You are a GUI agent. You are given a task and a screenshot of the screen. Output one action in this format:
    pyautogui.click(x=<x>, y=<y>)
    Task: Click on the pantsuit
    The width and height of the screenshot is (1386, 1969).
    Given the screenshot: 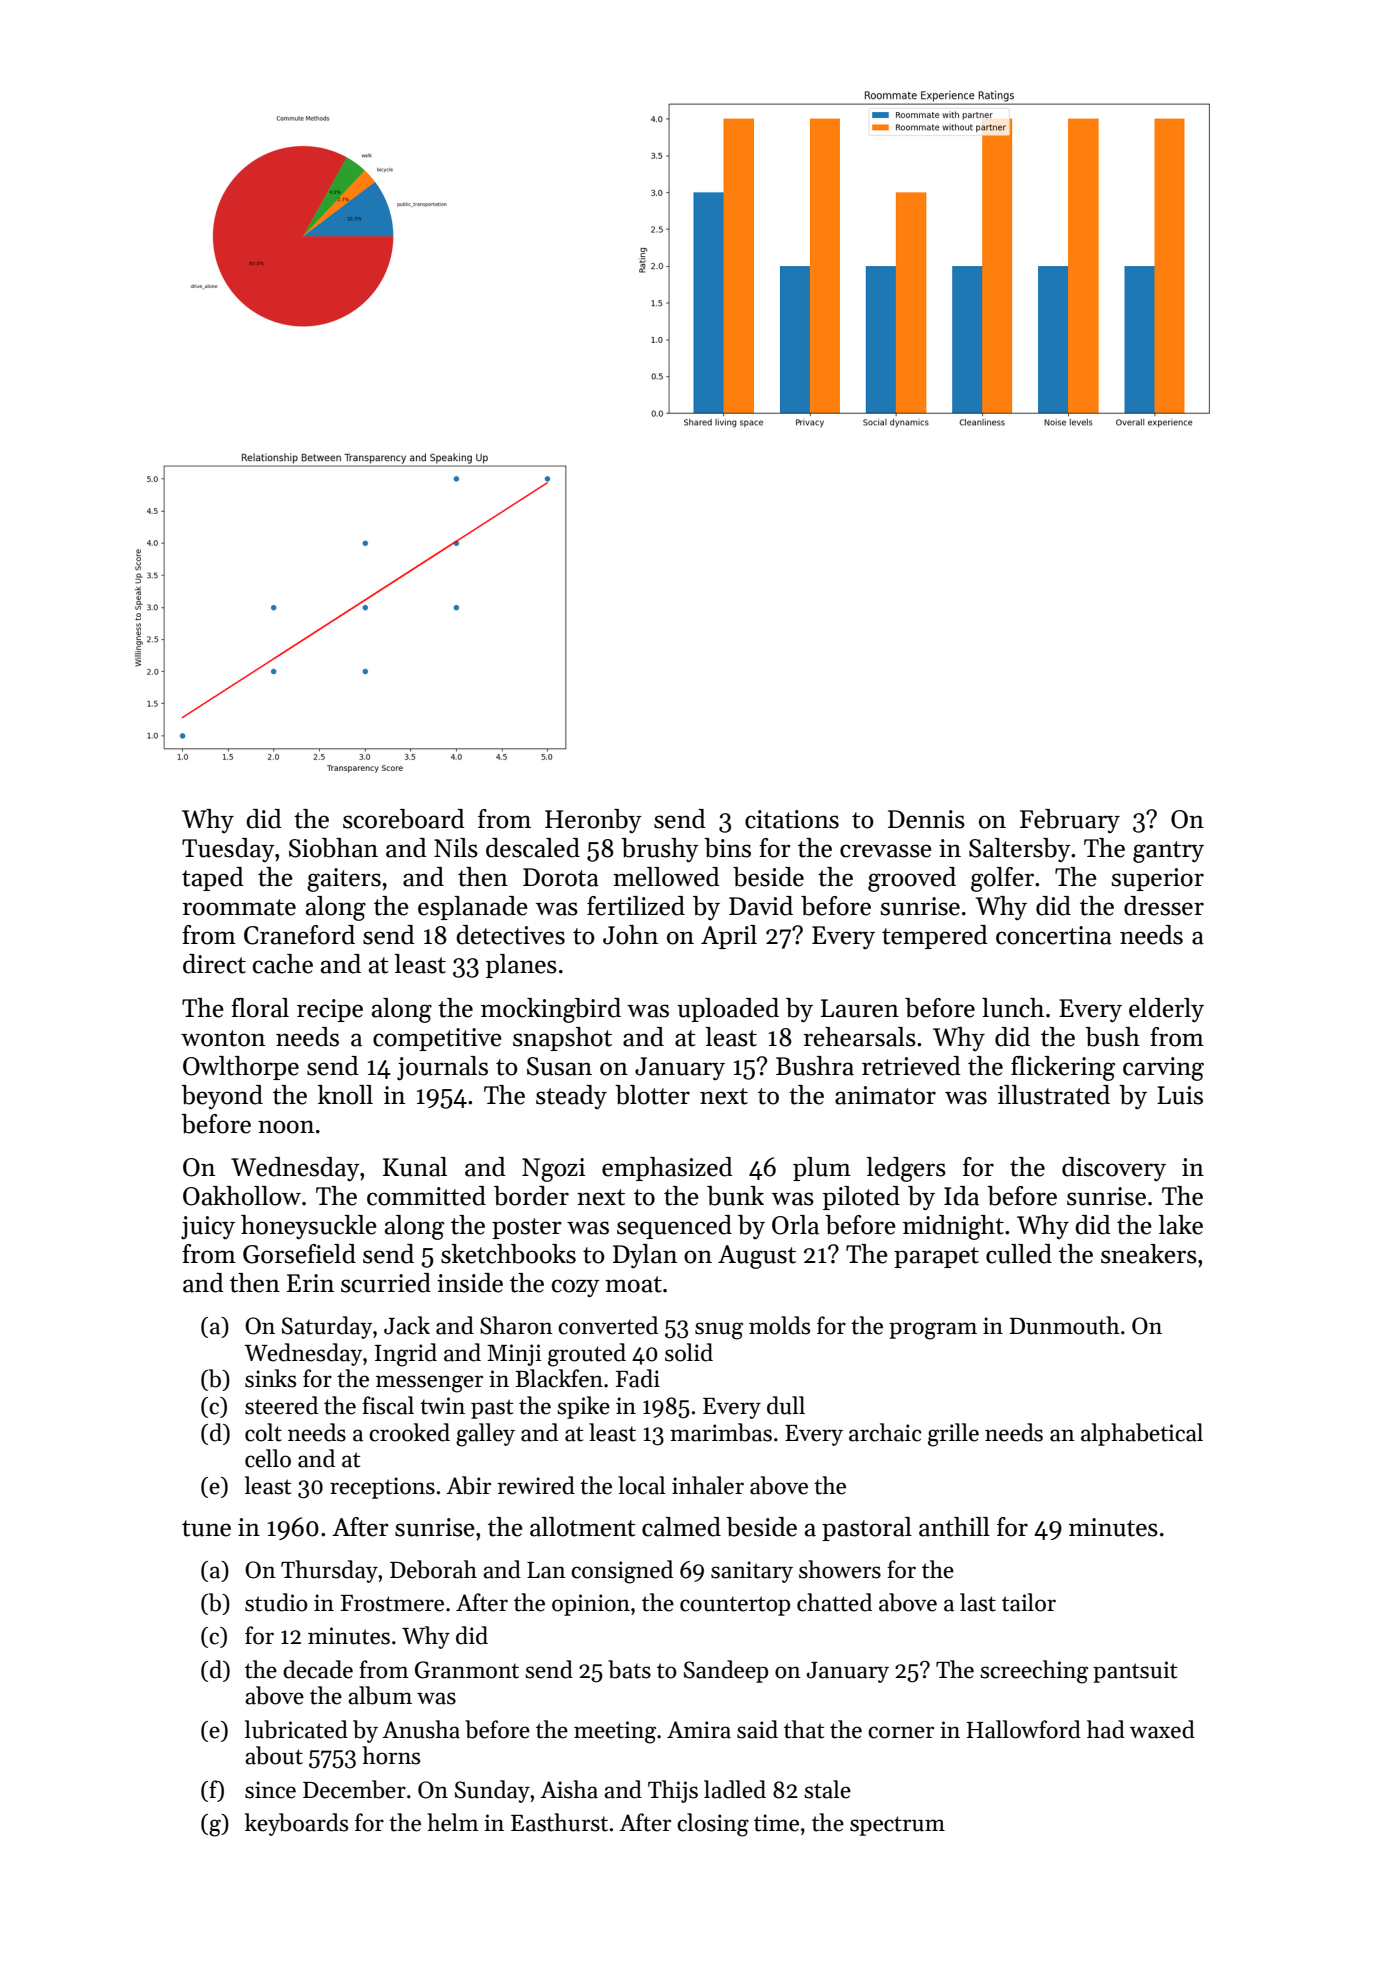 What is the action you would take?
    pyautogui.click(x=1135, y=1672)
